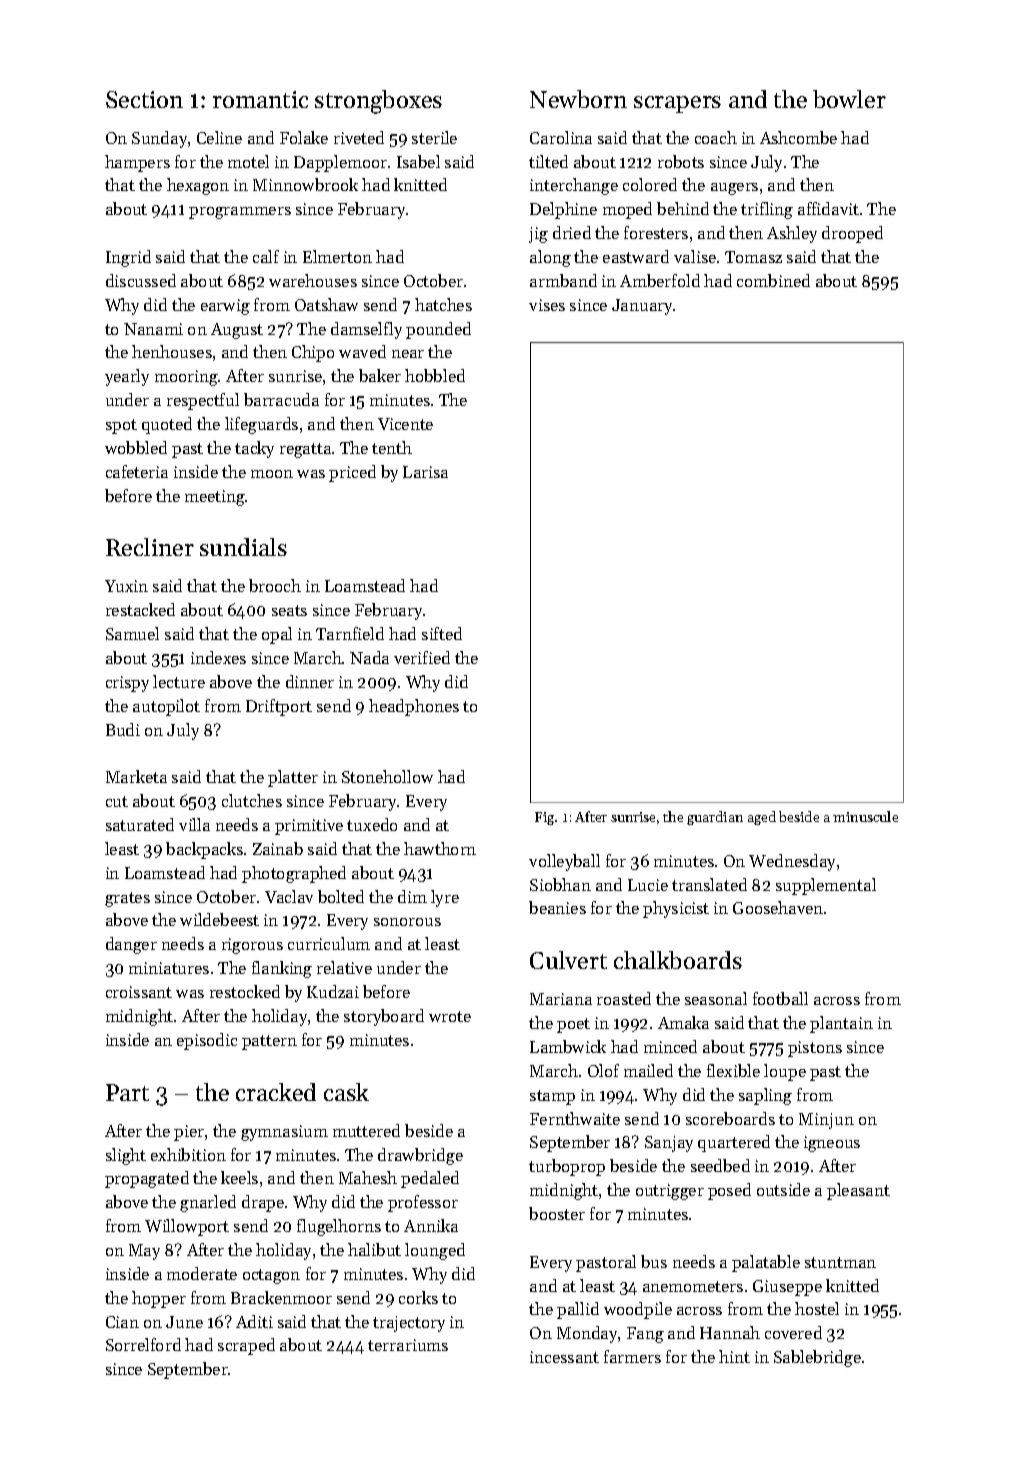 This document has height=1462, width=1009. What do you see at coordinates (187, 1227) in the document?
I see `Willowport` at bounding box center [187, 1227].
